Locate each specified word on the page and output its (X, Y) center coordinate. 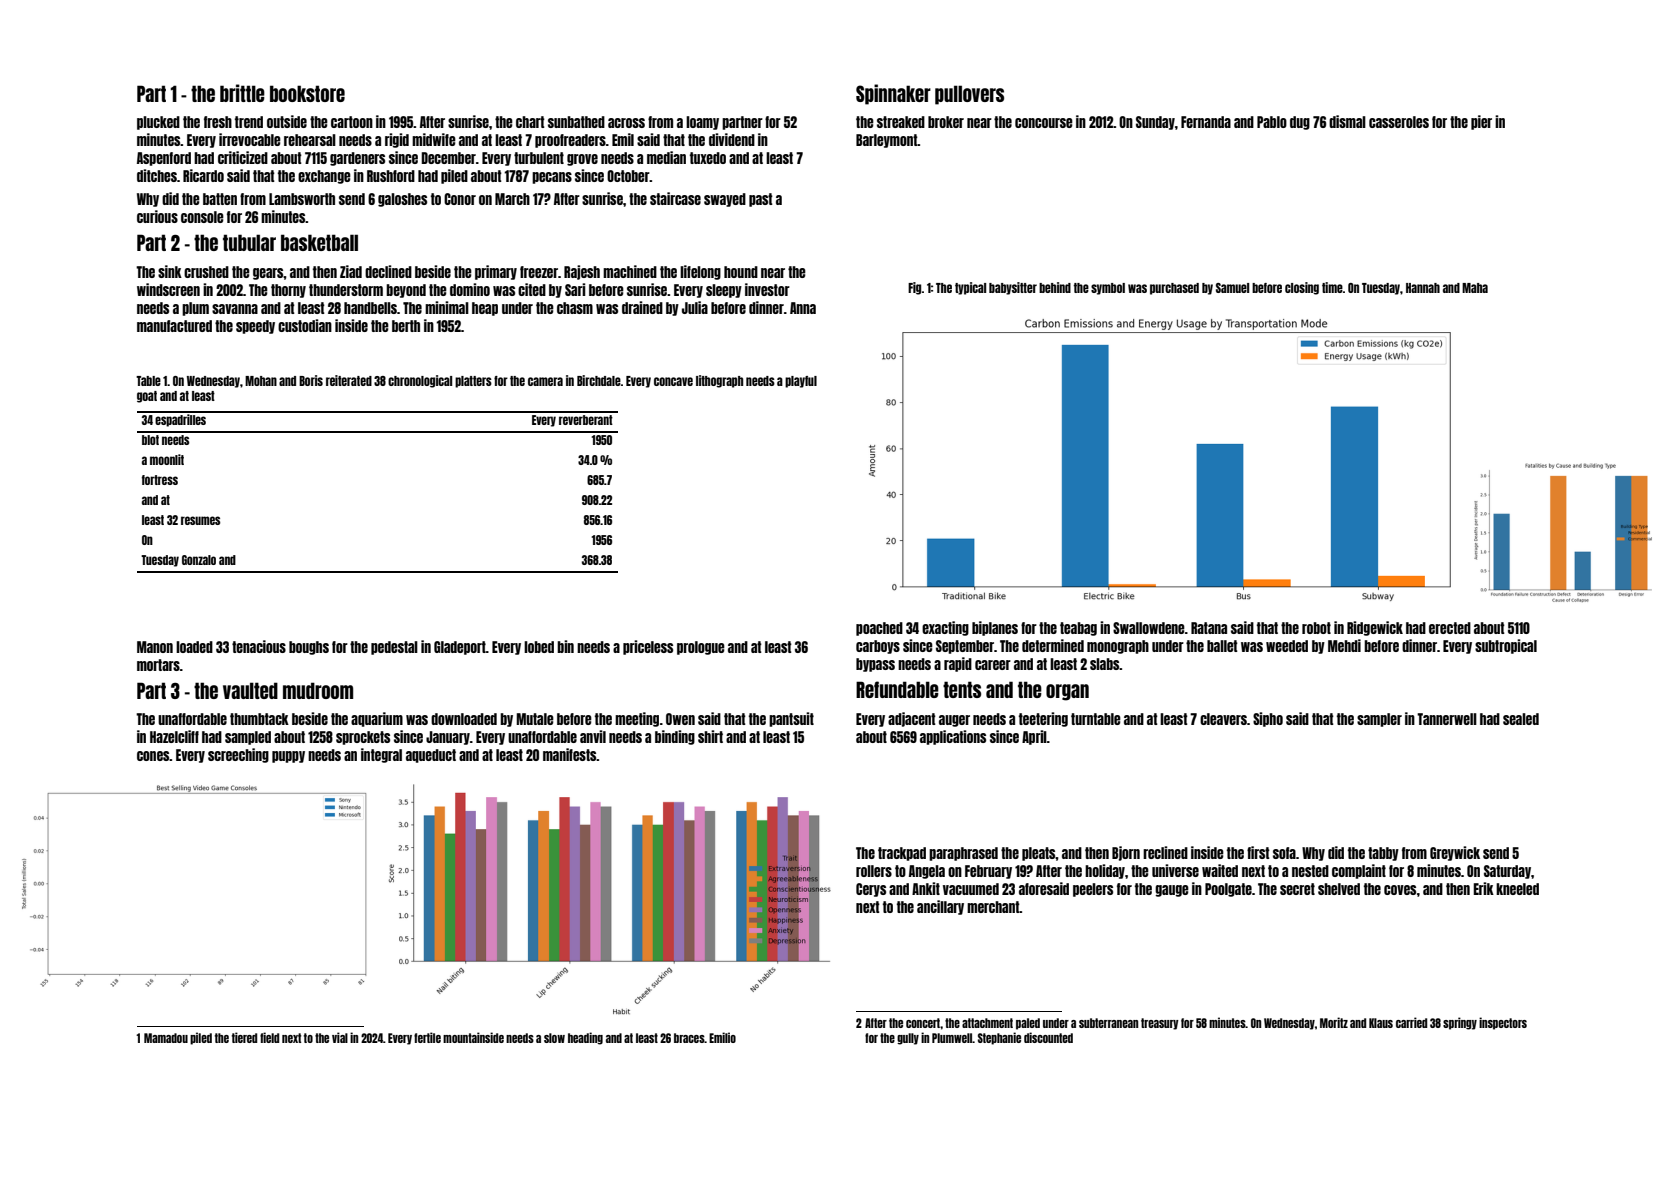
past (761, 200)
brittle (242, 93)
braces (689, 1038)
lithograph (719, 381)
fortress (160, 480)
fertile (427, 1037)
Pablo (1272, 122)
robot (1316, 628)
